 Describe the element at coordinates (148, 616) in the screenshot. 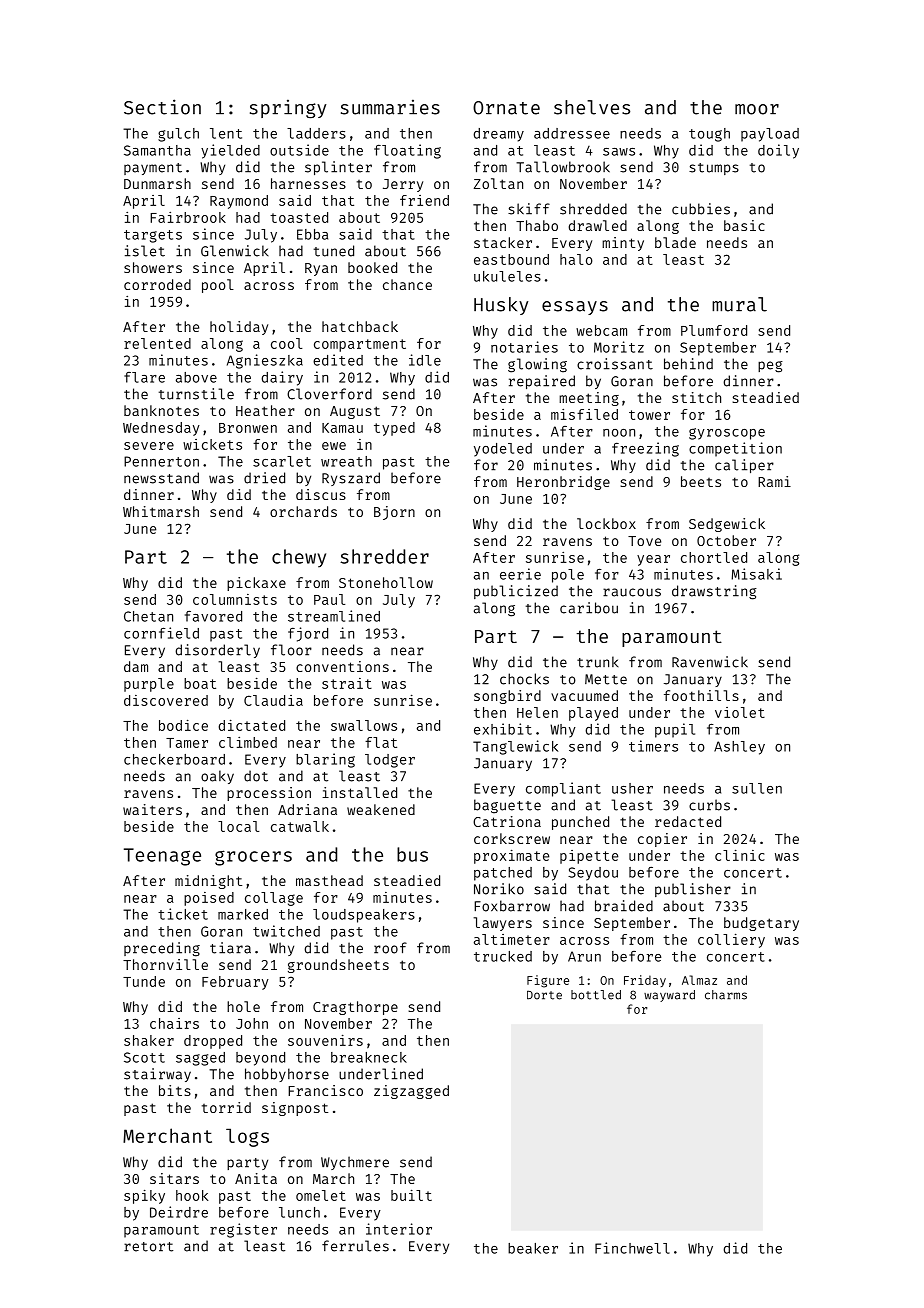

I see `Chetan` at that location.
